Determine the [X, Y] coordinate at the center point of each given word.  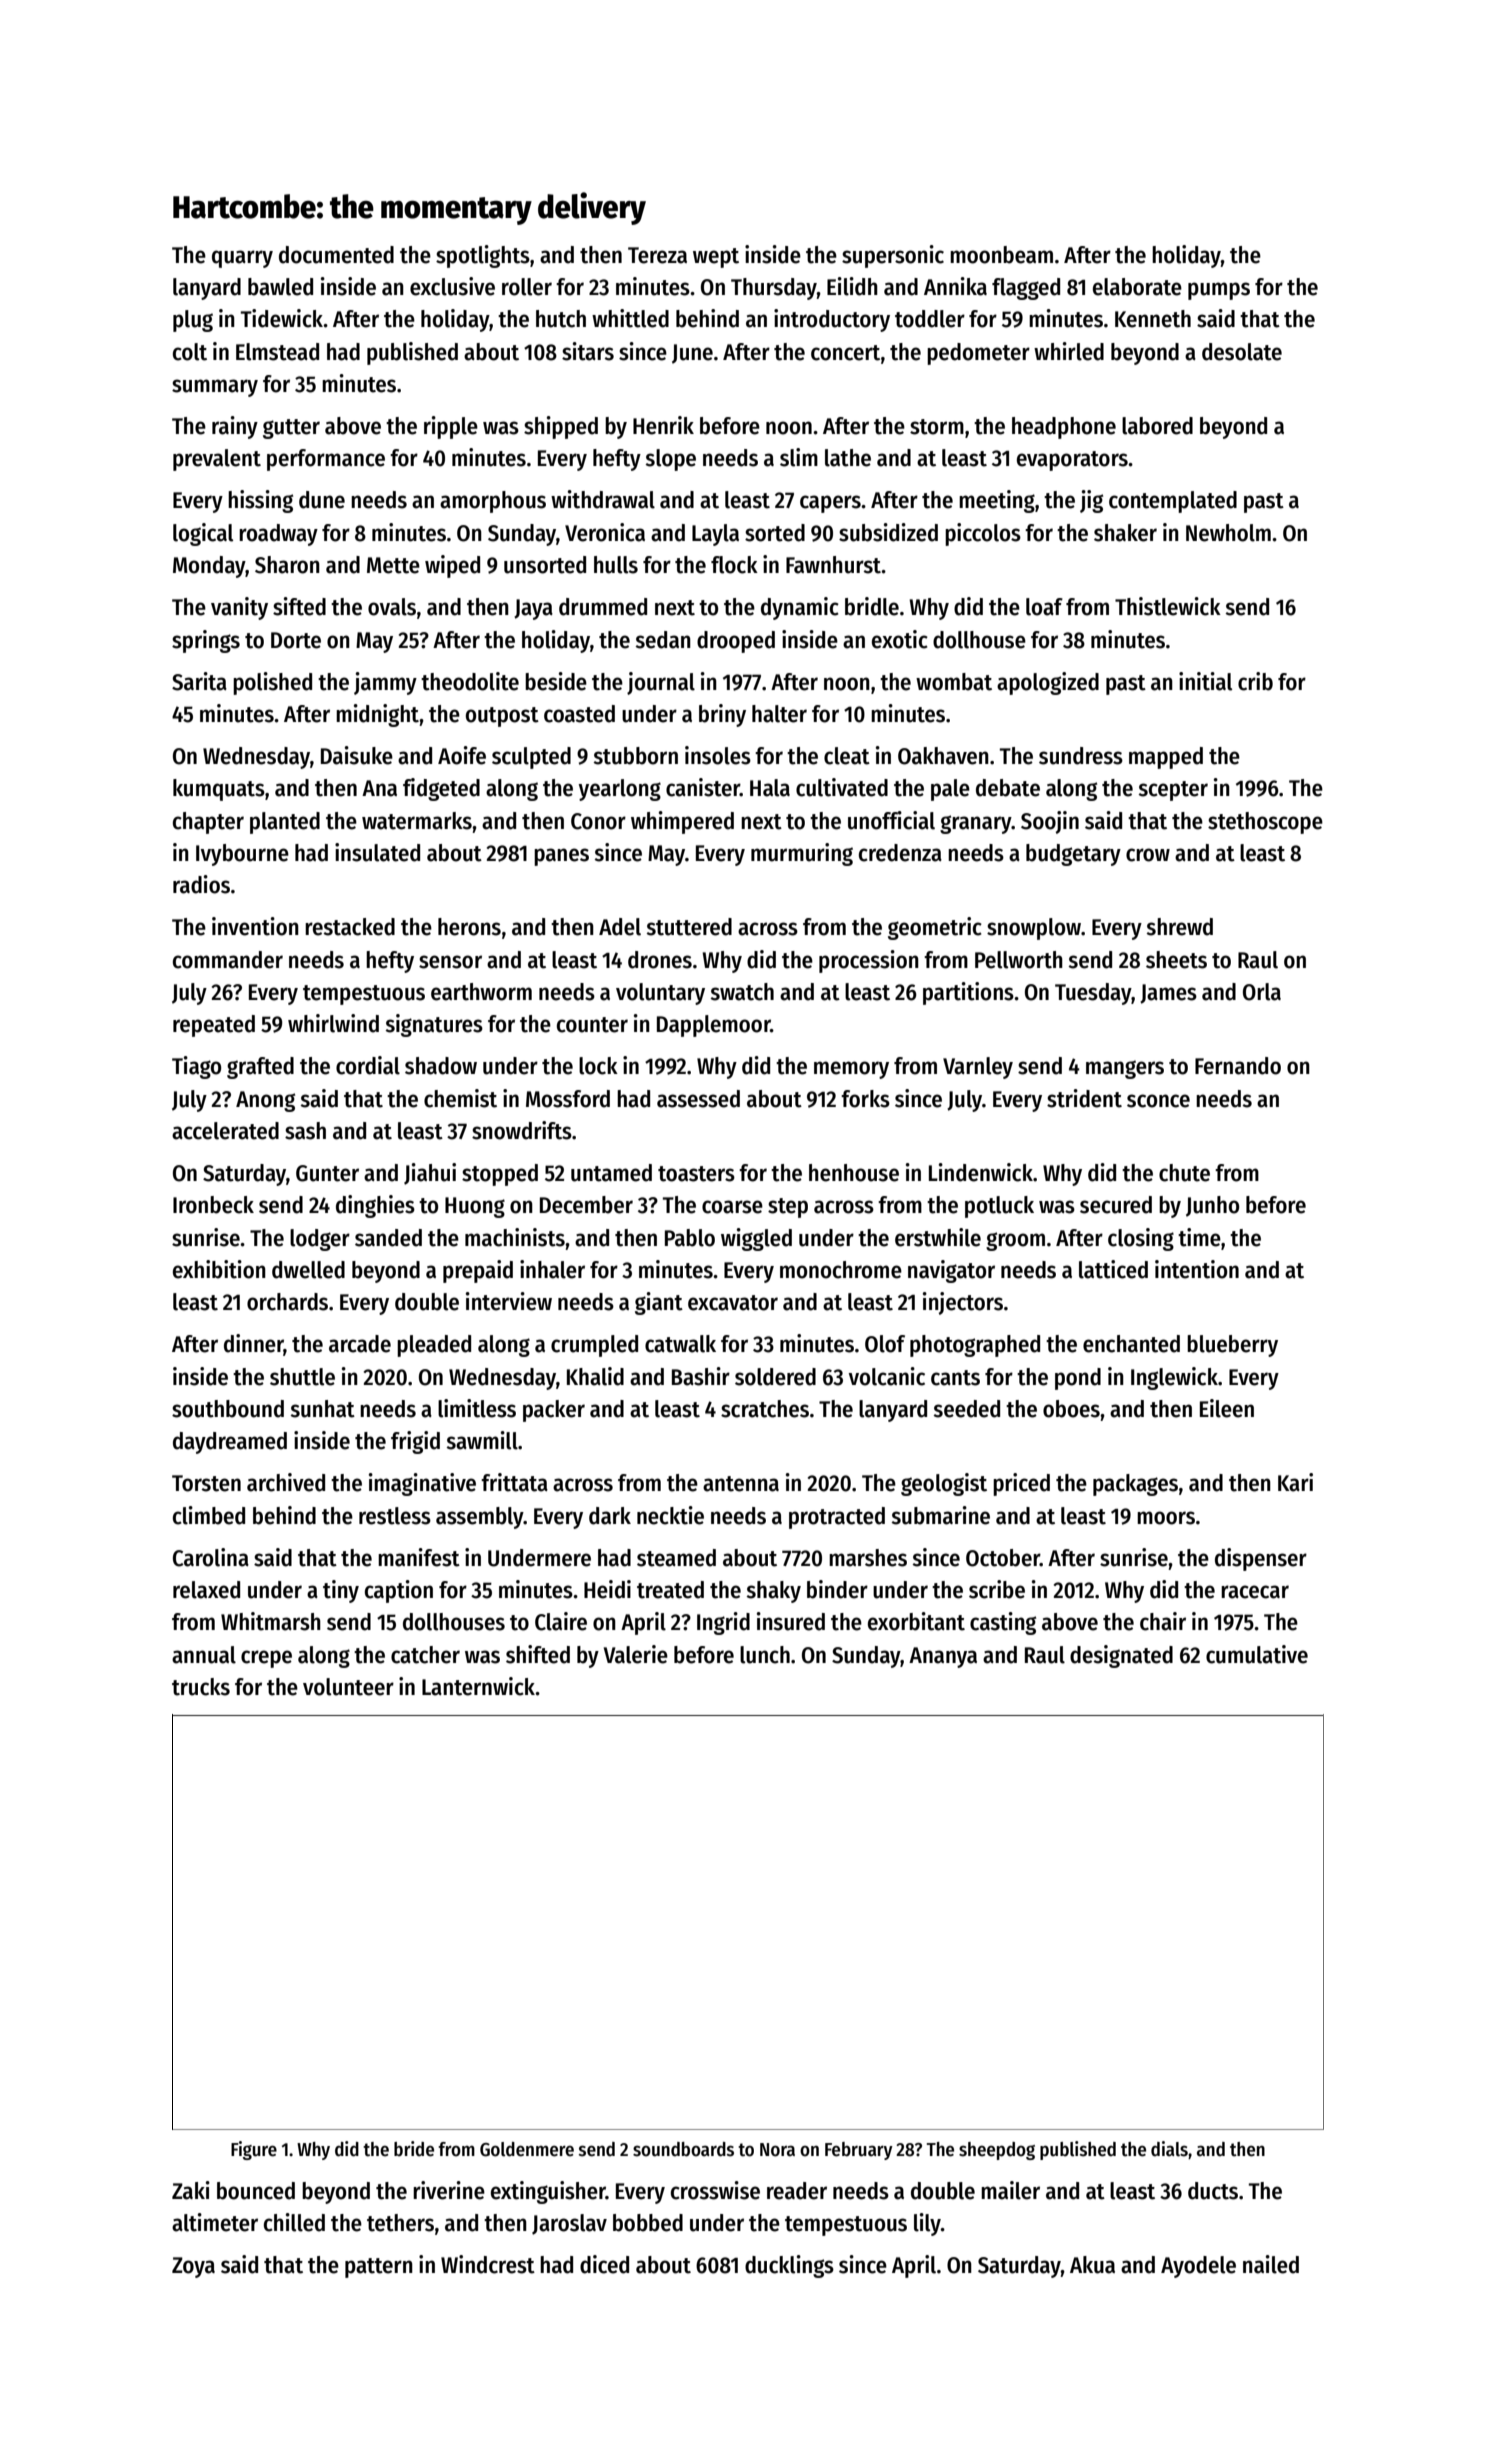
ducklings [789, 2266]
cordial [368, 1065]
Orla [1262, 992]
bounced [256, 2191]
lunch [765, 1655]
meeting [997, 501]
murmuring [802, 854]
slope [670, 460]
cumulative [1257, 1654]
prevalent [217, 460]
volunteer [348, 1687]
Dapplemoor [714, 1026]
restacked [350, 927]
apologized [1048, 683]
